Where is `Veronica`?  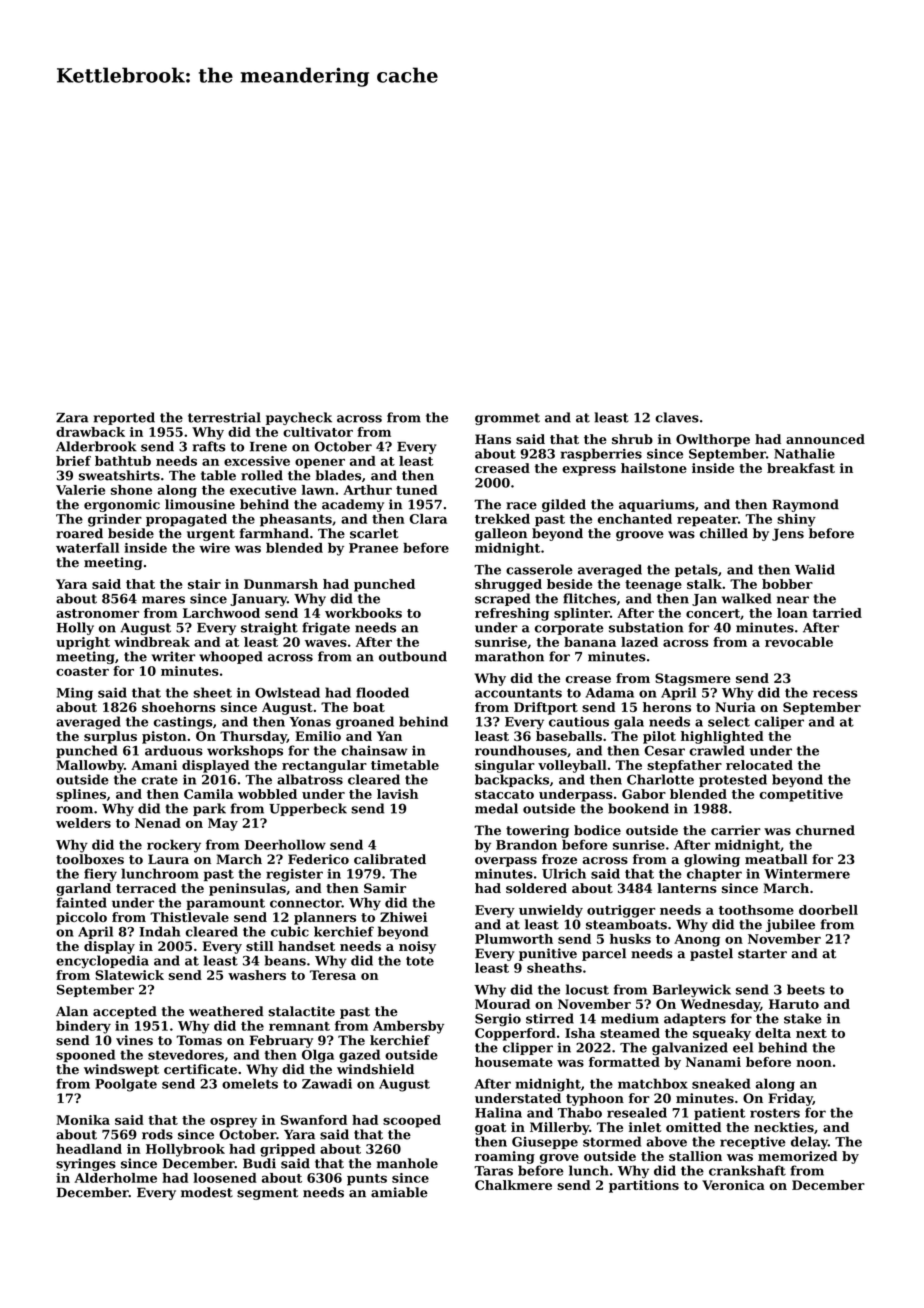 Veronica is located at coordinates (733, 1185).
